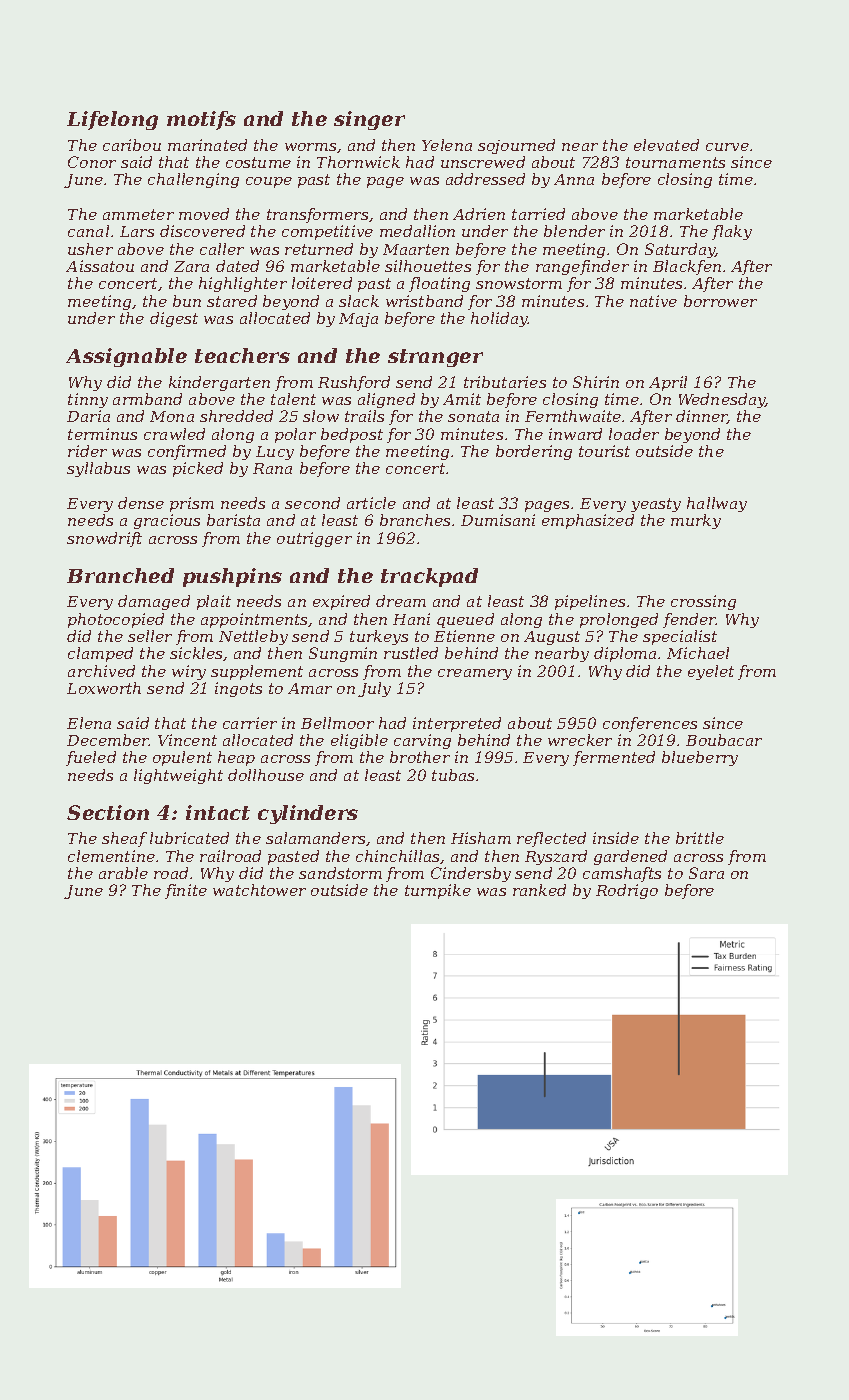 The width and height of the screenshot is (849, 1400). Describe the element at coordinates (132, 145) in the screenshot. I see `caribou` at that location.
